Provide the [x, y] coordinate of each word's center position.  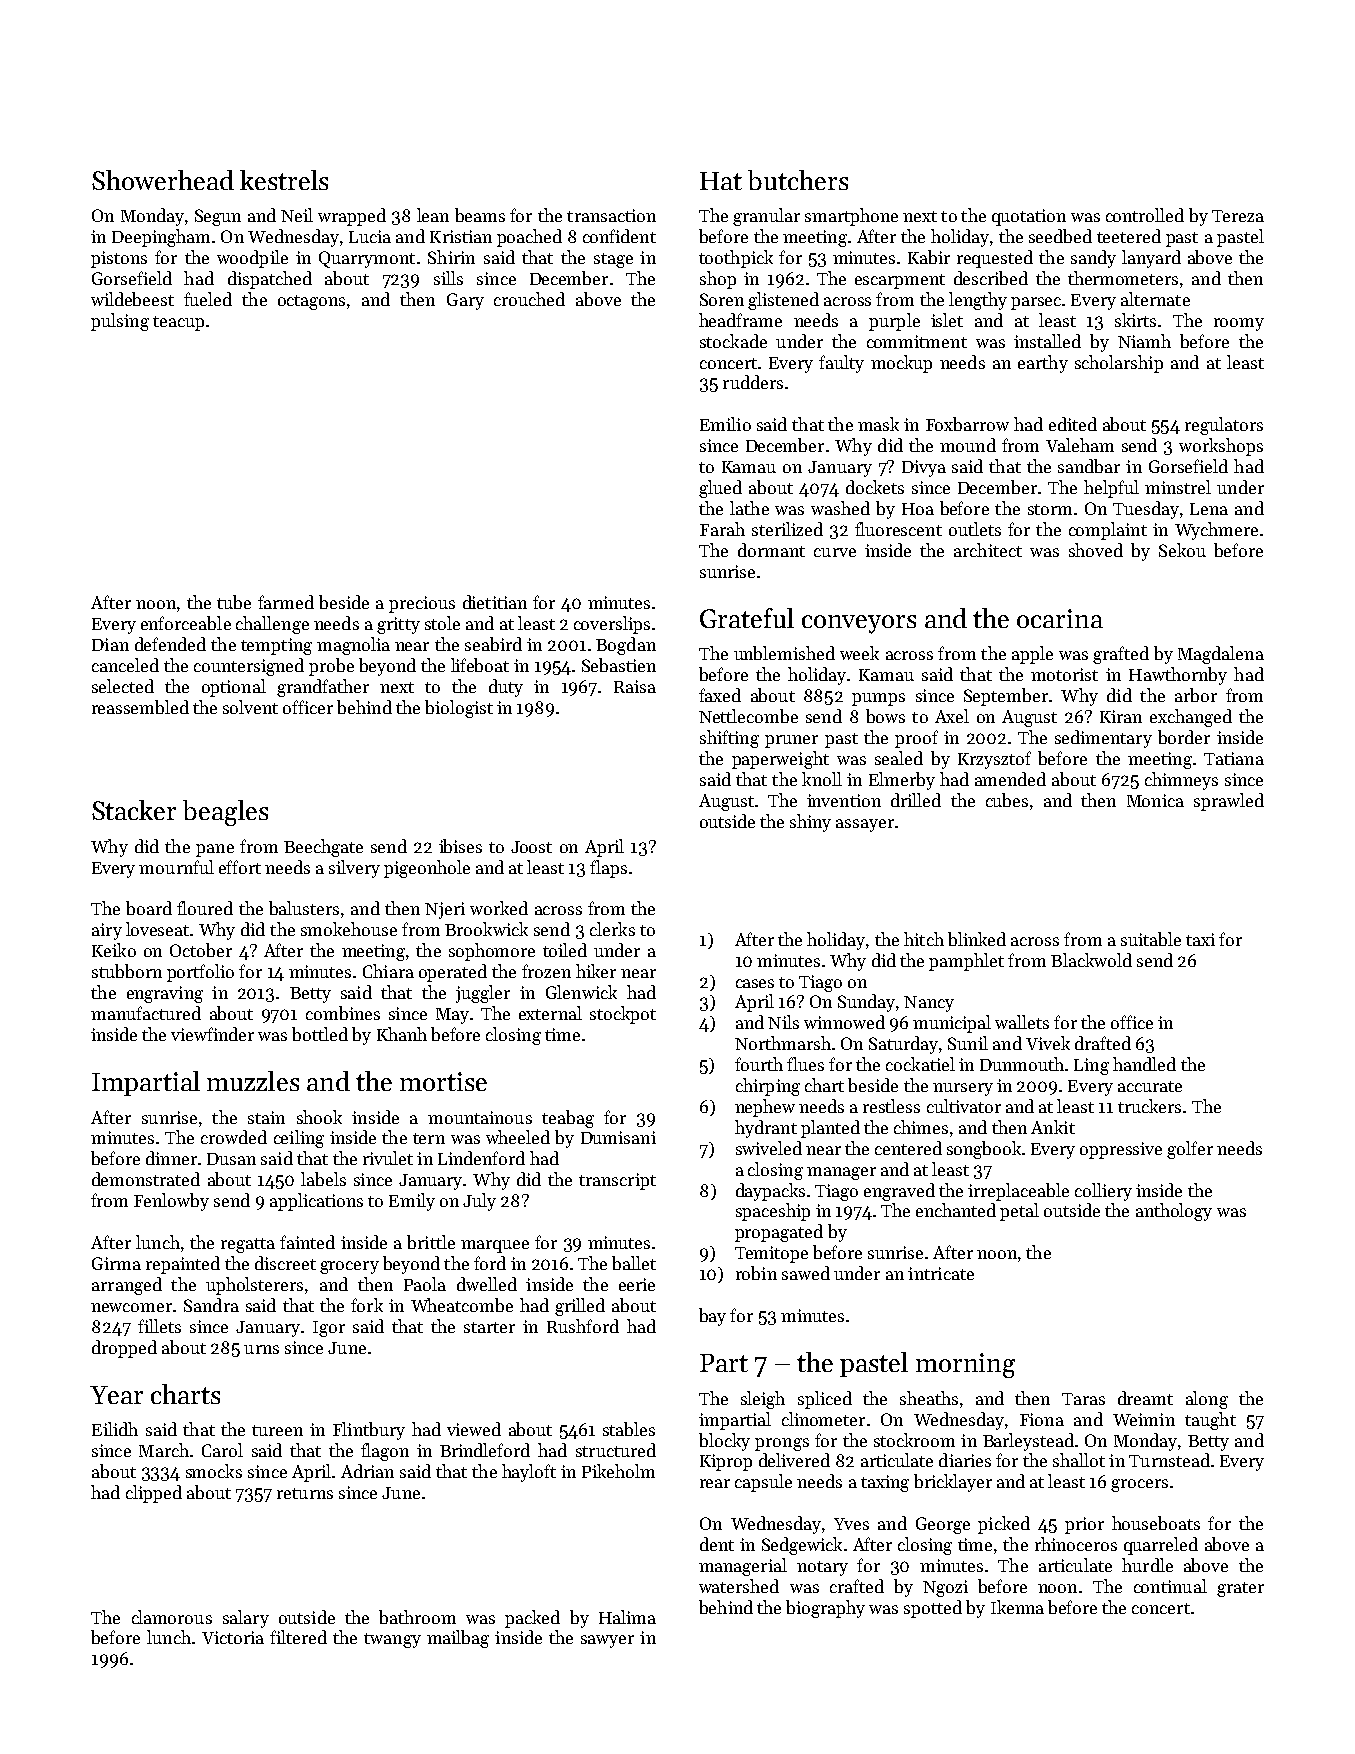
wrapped [352, 217]
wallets [1022, 1022]
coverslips [612, 625]
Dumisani [618, 1137]
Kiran [1121, 716]
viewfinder [212, 1034]
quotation [1029, 217]
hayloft [529, 1473]
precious [422, 604]
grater [1240, 1589]
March [164, 1450]
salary [246, 1619]
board [149, 908]
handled [1144, 1064]
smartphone [851, 217]
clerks [612, 929]
